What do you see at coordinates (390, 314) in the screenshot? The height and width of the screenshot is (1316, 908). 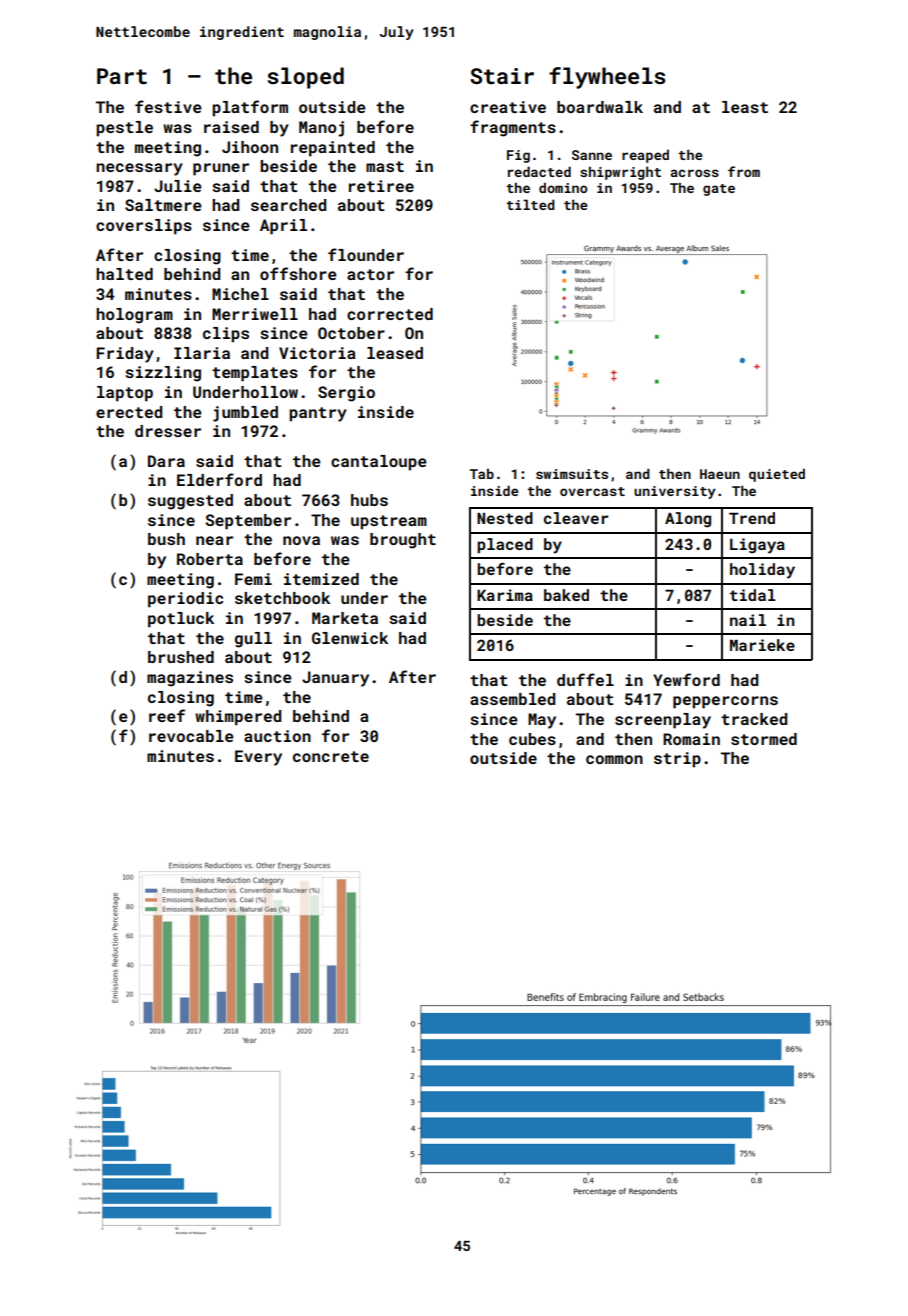 I see `corrected` at bounding box center [390, 314].
